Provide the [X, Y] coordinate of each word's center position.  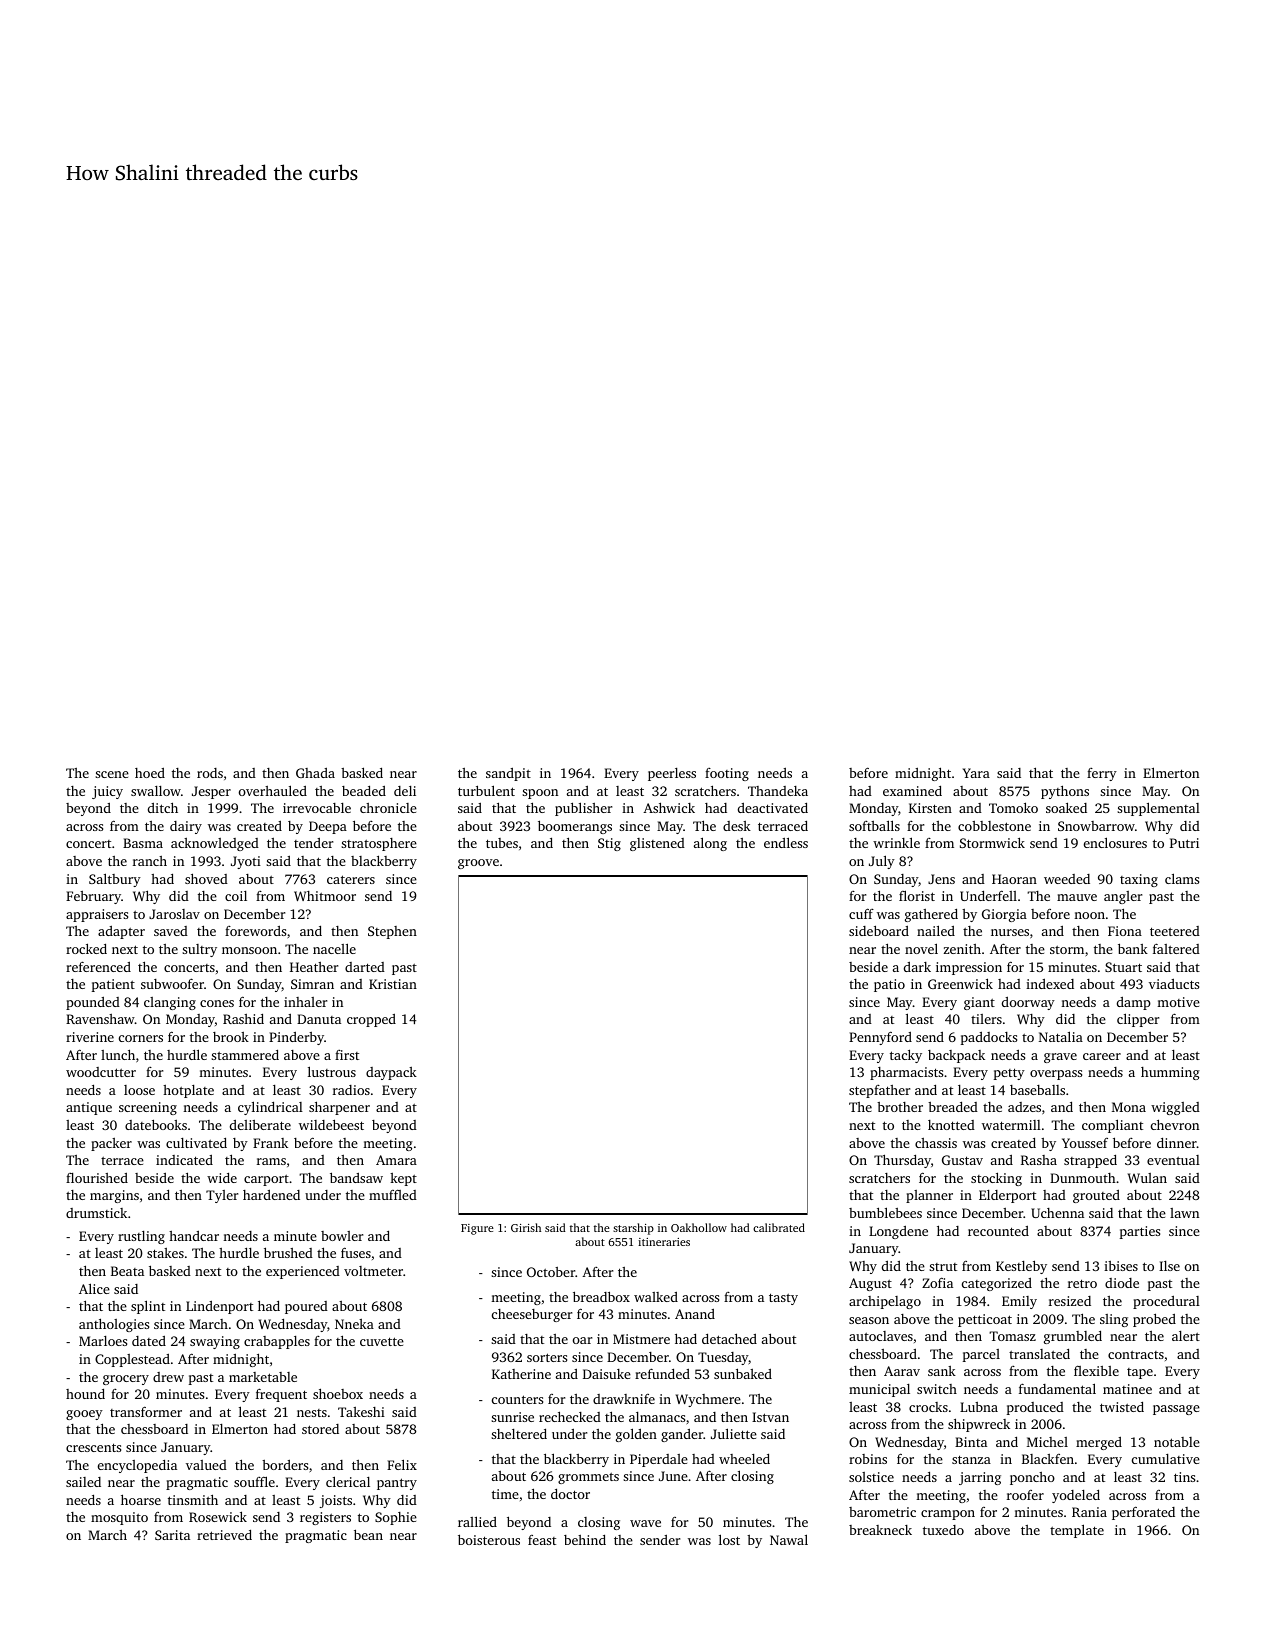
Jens [941, 879]
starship [633, 1229]
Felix [402, 1464]
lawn [1184, 1213]
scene [112, 774]
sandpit [508, 774]
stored [320, 1429]
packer [111, 1144]
